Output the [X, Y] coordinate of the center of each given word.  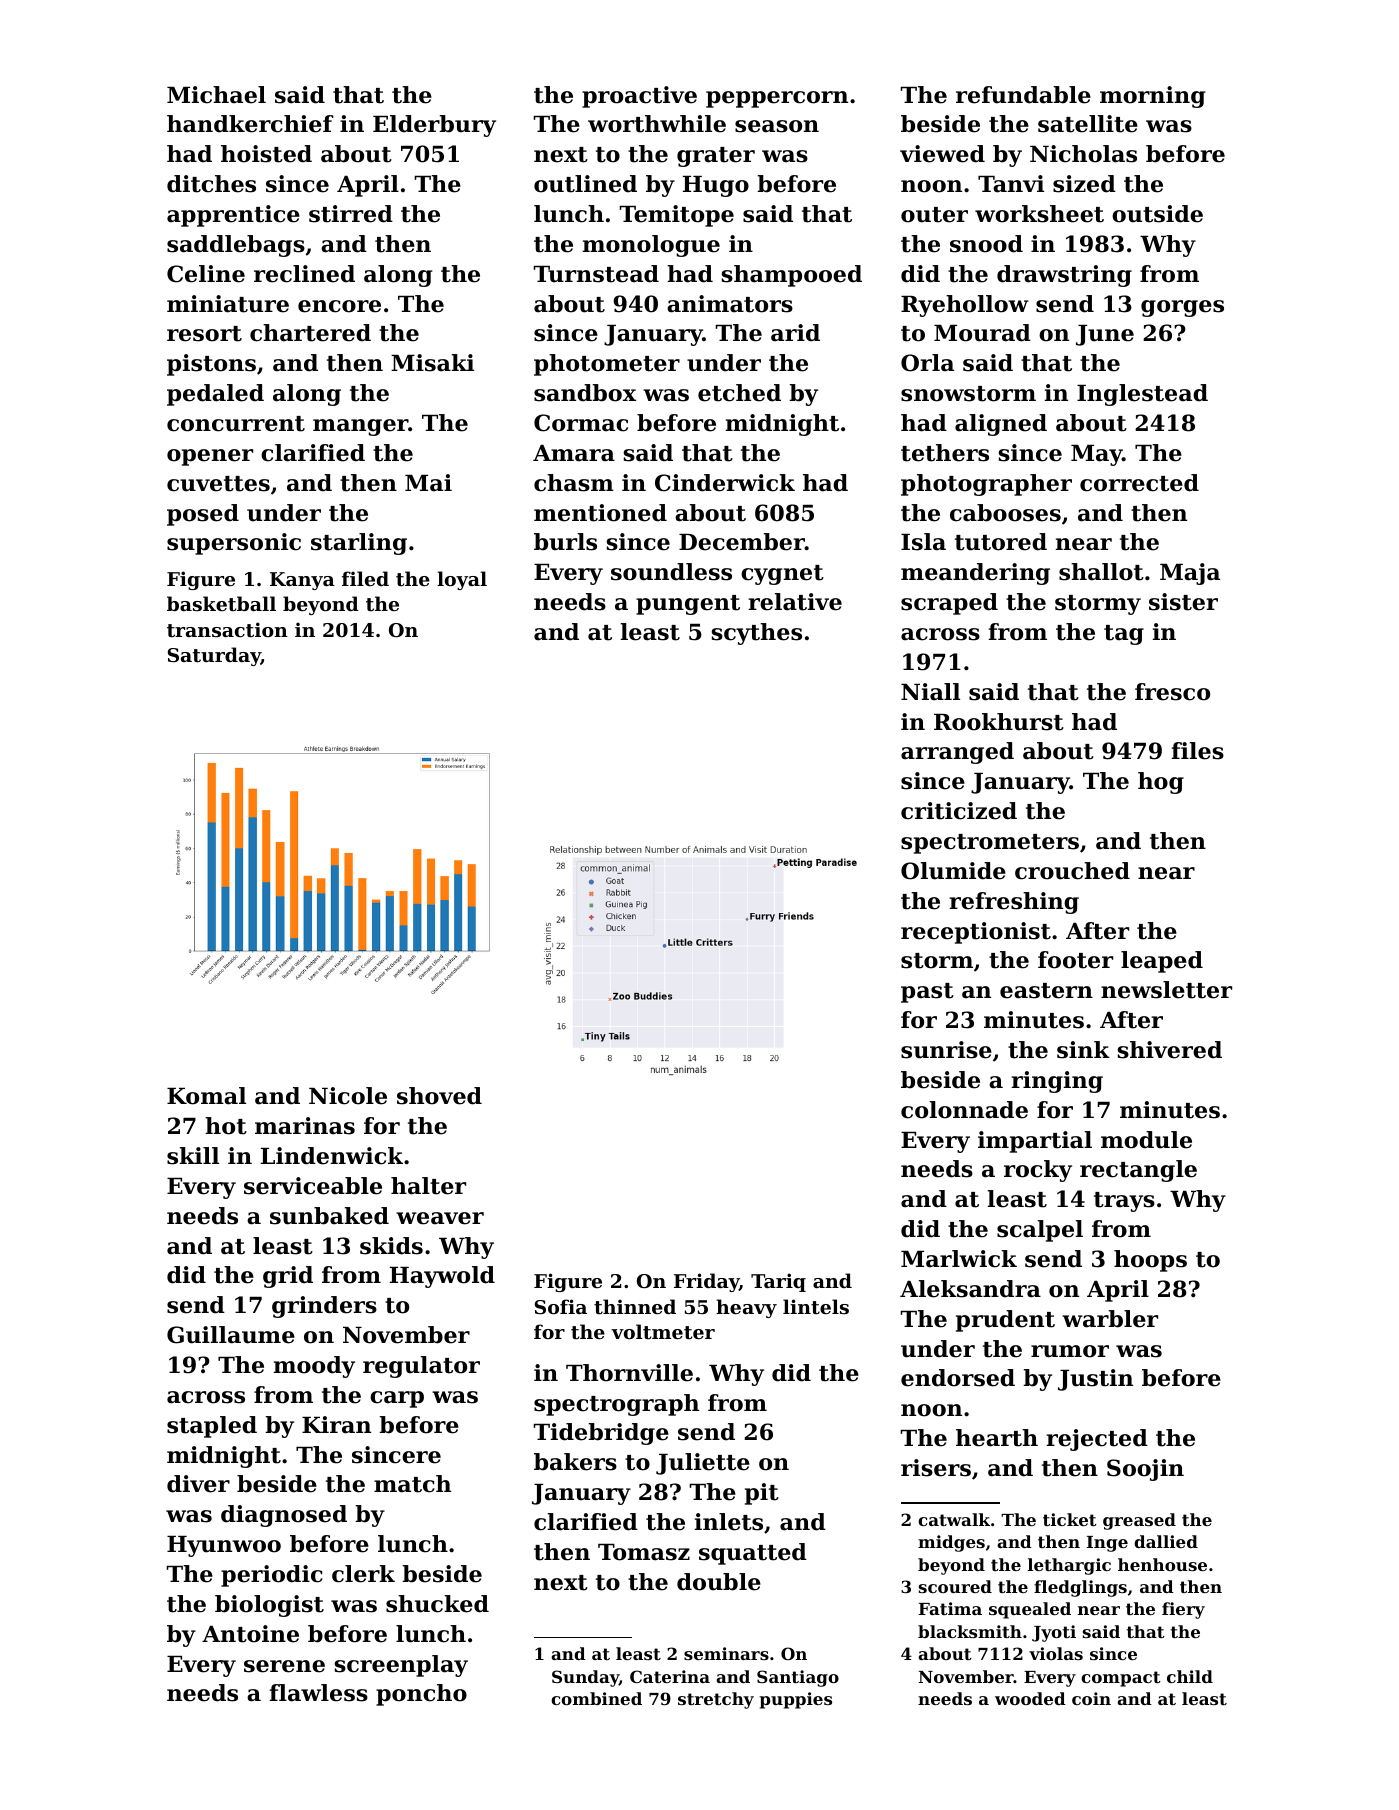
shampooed [791, 276]
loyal [462, 580]
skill [193, 1156]
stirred [351, 214]
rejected [1097, 1440]
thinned [635, 1307]
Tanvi [1011, 184]
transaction [227, 630]
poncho [421, 1695]
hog [1161, 783]
